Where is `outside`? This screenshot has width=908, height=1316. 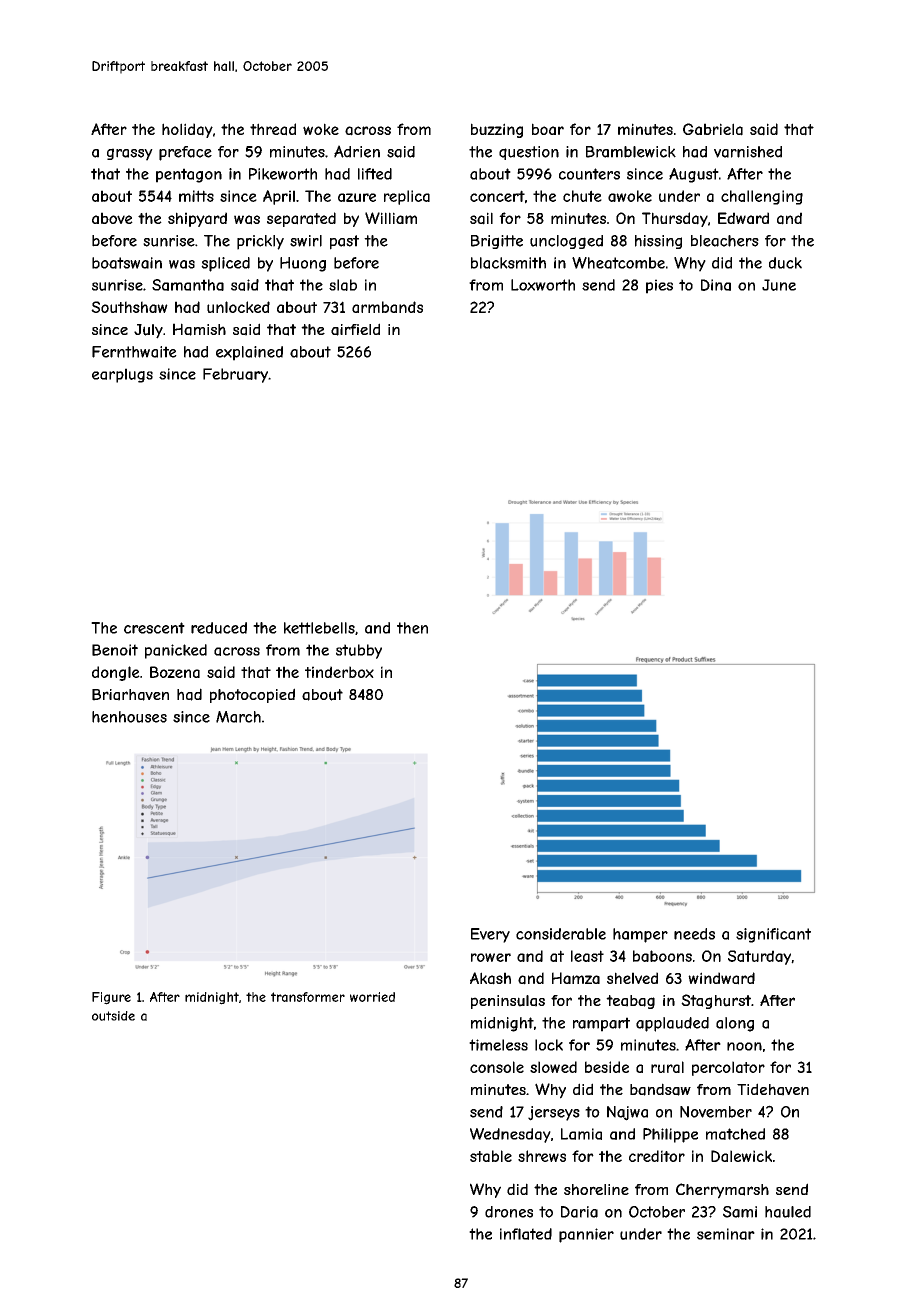
outside is located at coordinates (113, 1016).
